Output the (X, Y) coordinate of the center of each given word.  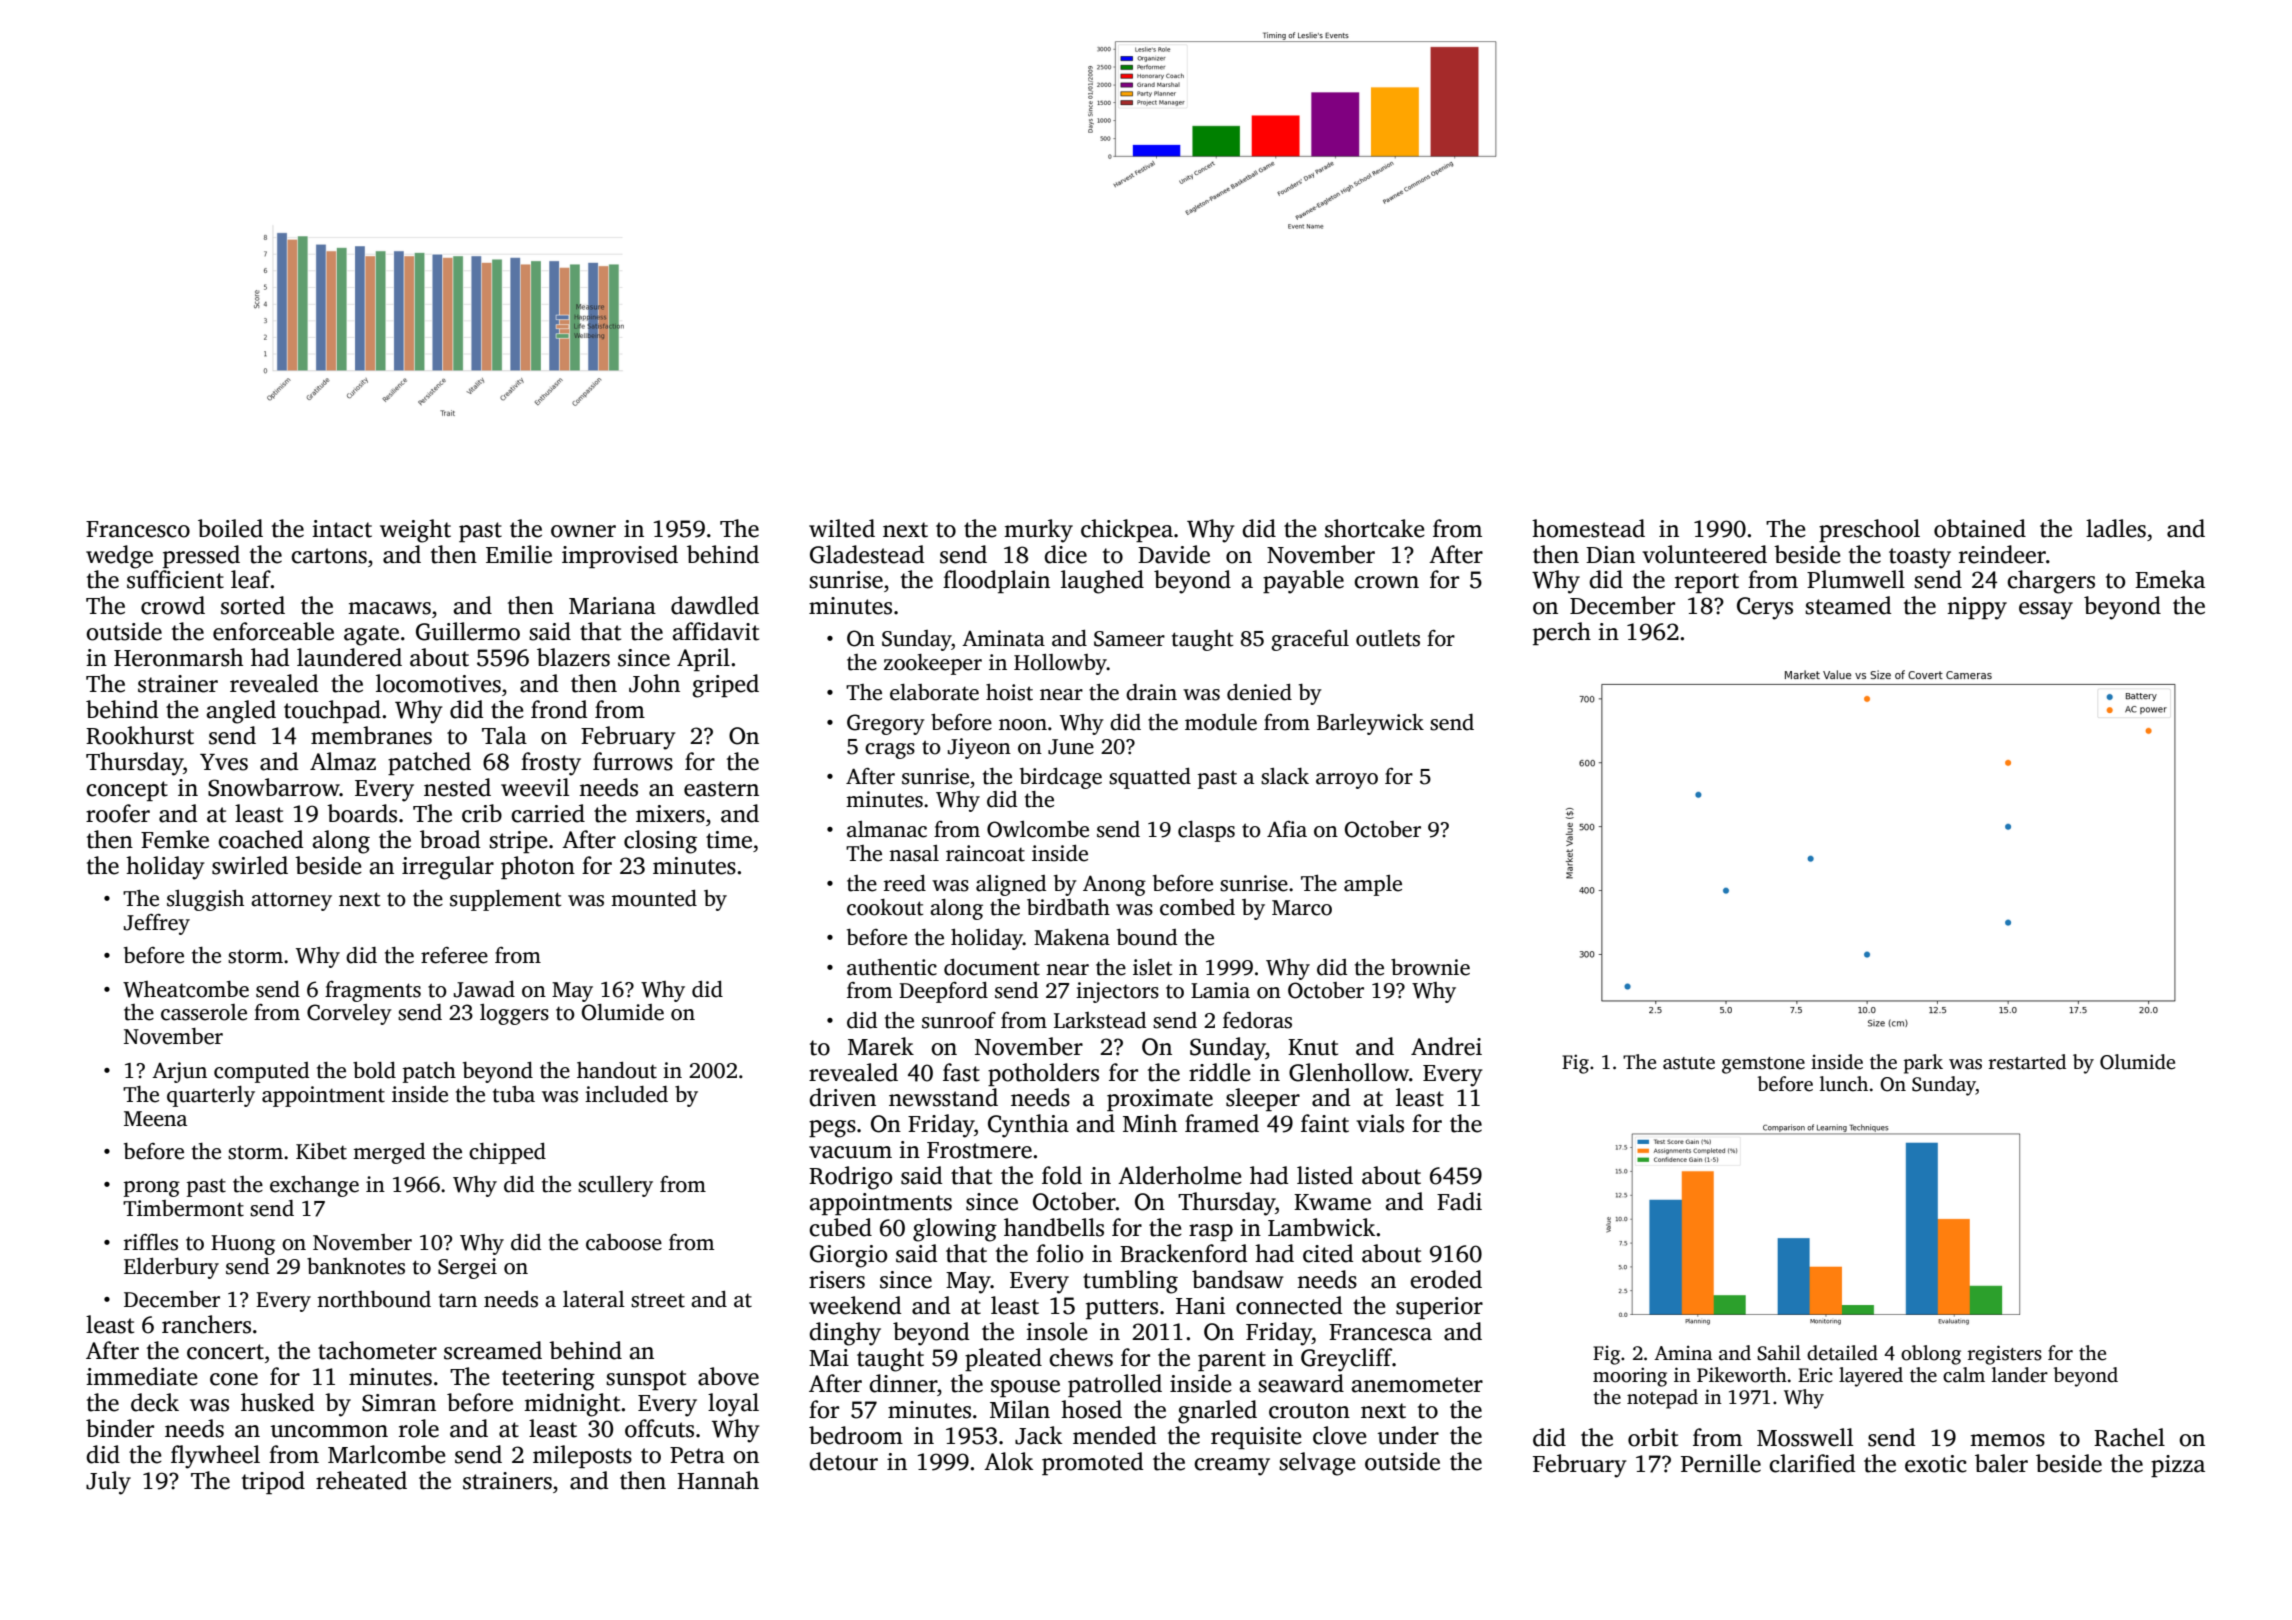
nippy (1977, 608)
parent (1232, 1361)
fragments (373, 991)
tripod (273, 1482)
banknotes (356, 1266)
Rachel (2129, 1437)
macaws (389, 608)
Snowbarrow (274, 787)
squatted (1150, 778)
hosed (1091, 1409)
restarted (2027, 1062)
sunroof (959, 1020)
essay (2046, 611)
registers (2005, 1355)
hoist (1009, 692)
